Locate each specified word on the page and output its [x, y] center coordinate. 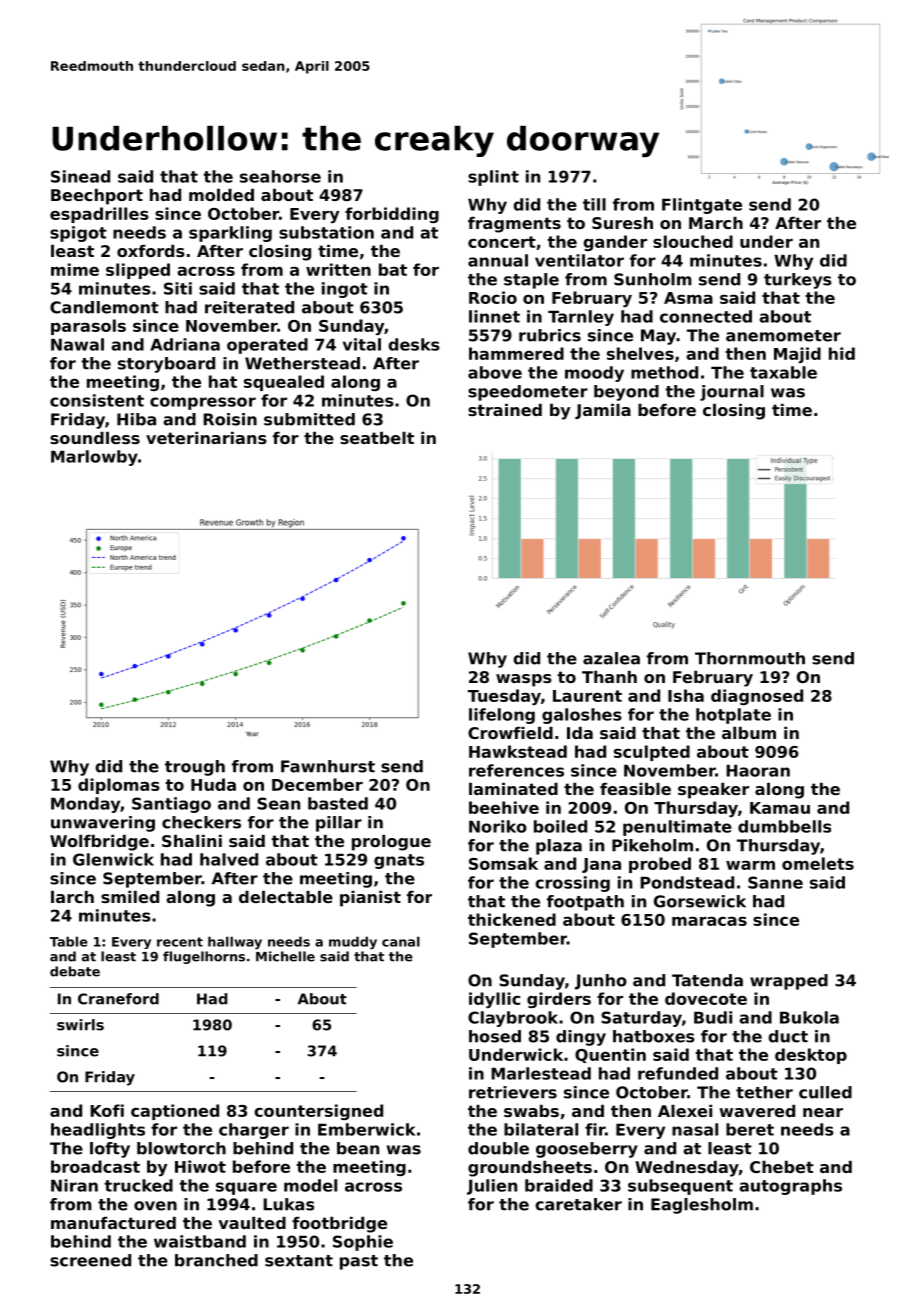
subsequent [680, 1187]
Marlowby [94, 458]
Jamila [603, 411]
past [359, 1262]
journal [732, 393]
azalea [611, 658]
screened [90, 1260]
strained [505, 410]
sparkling [230, 234]
